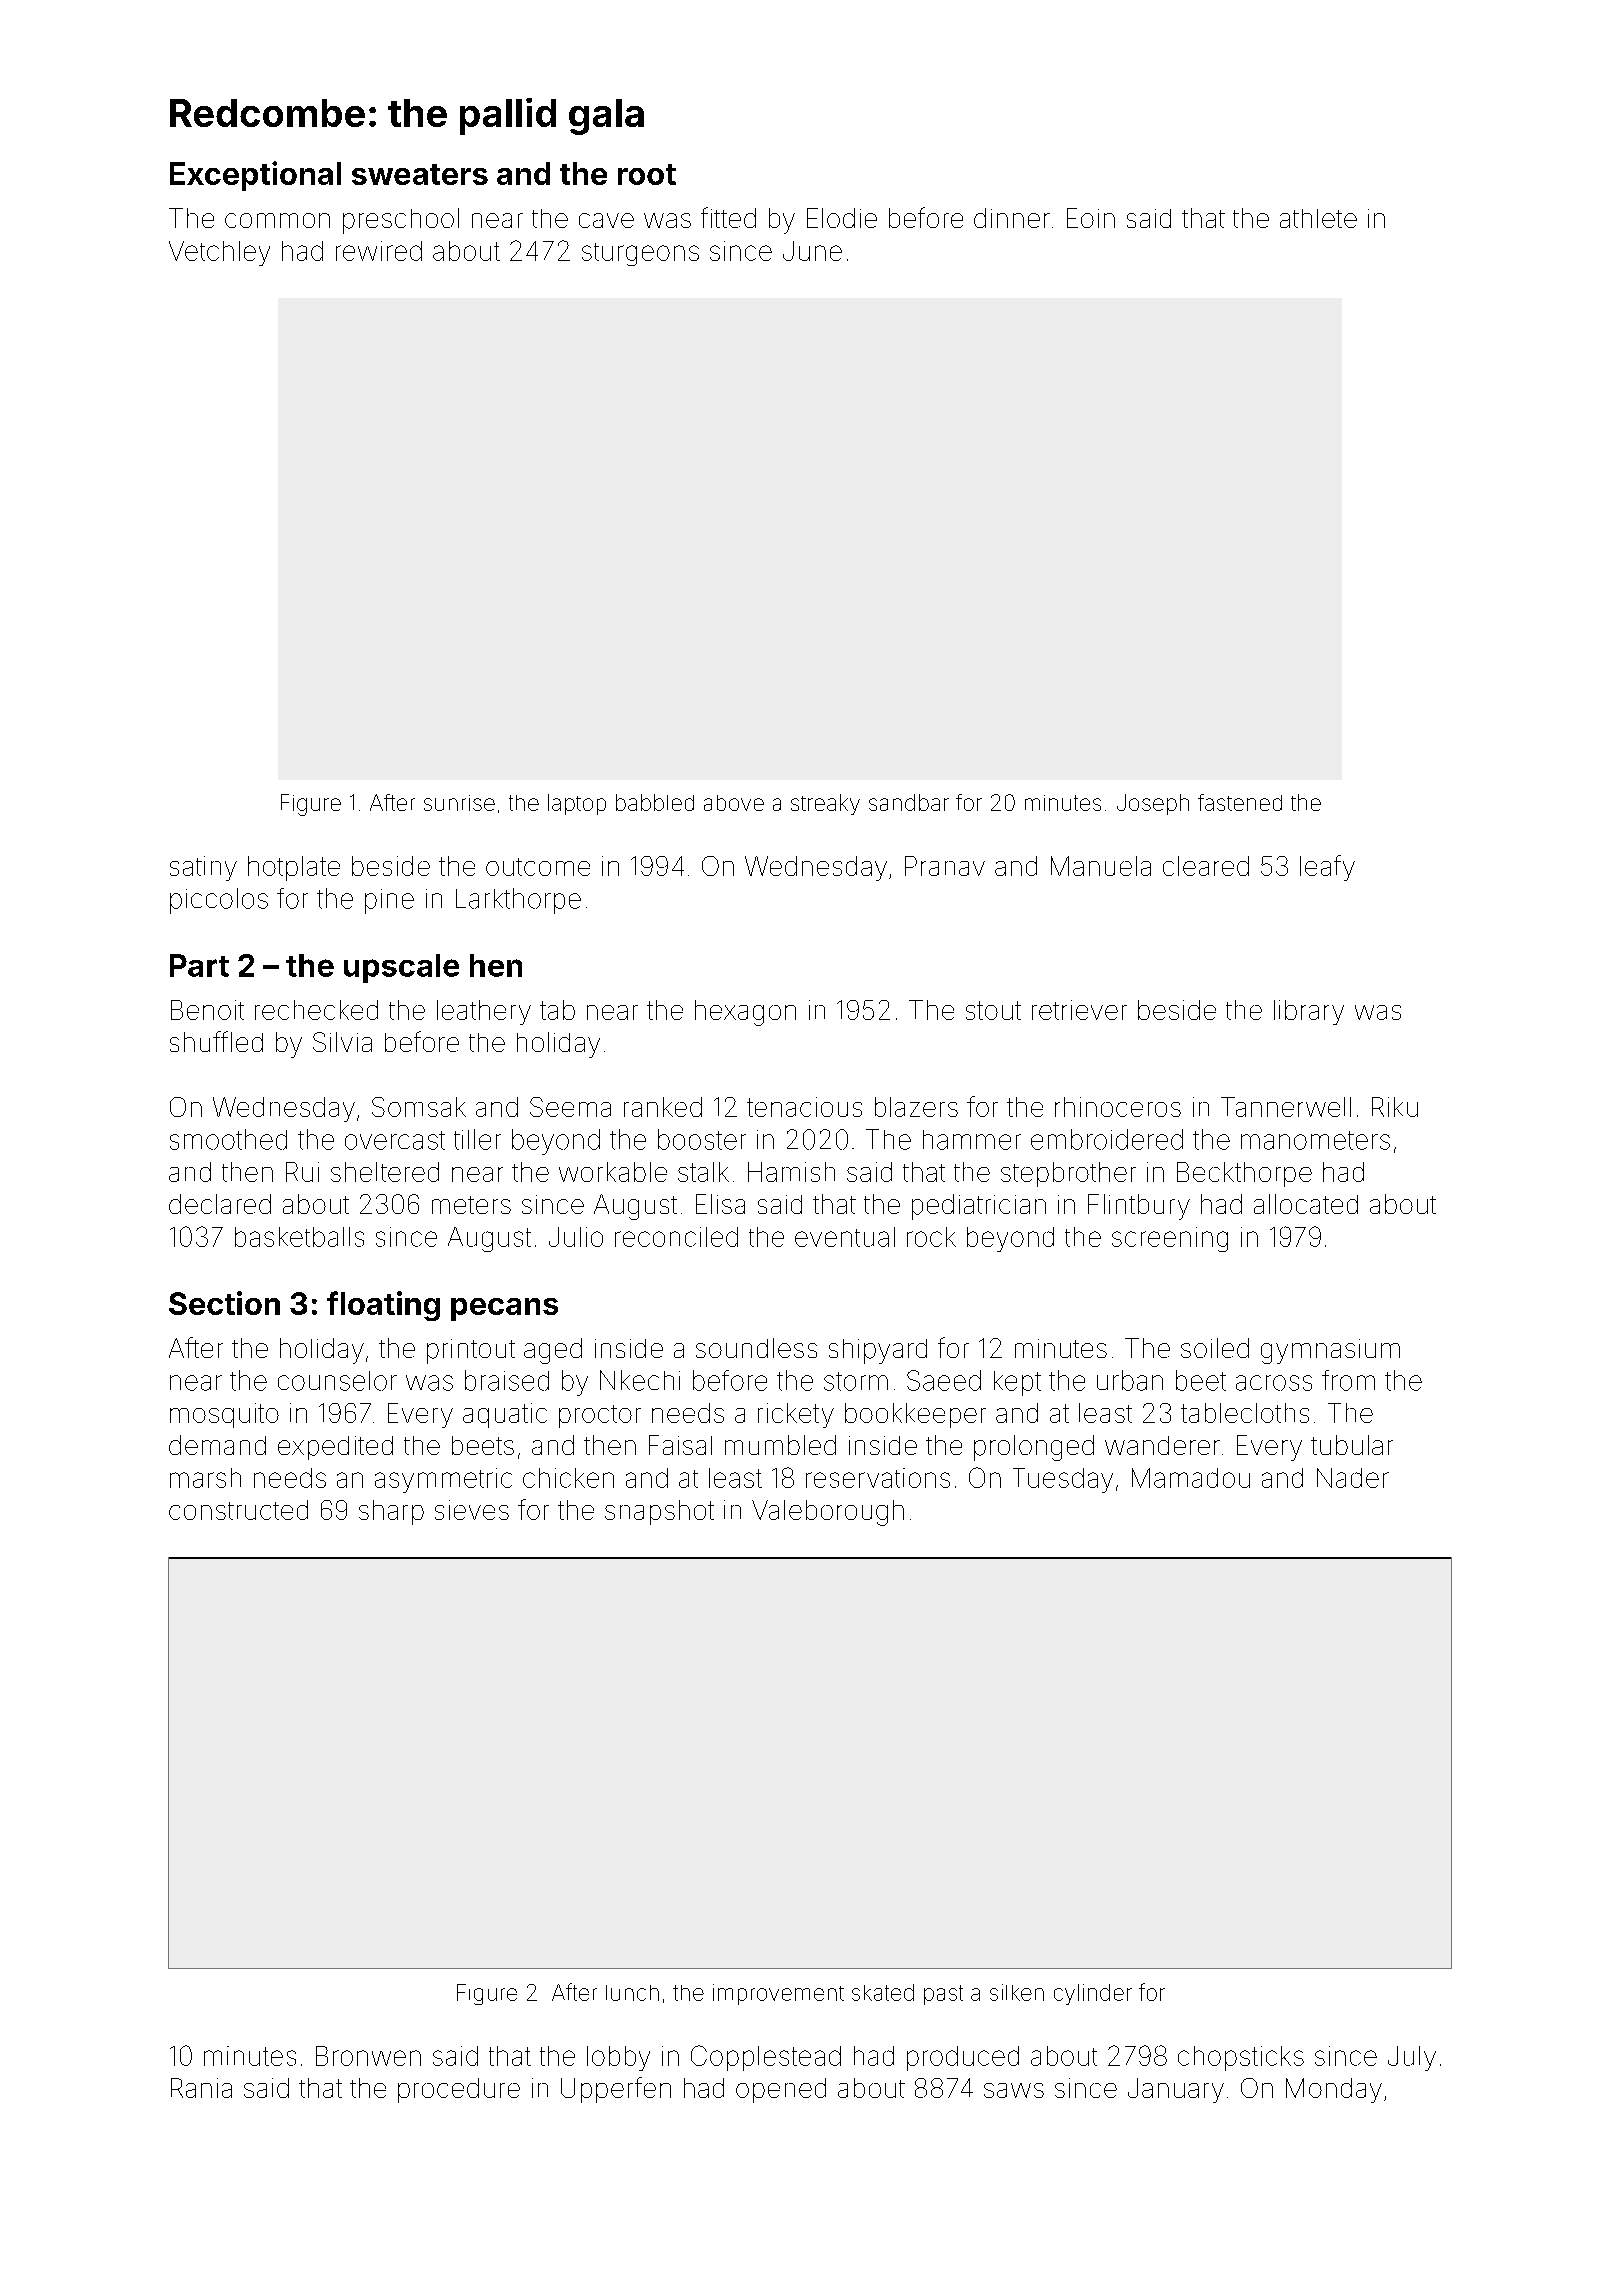 This screenshot has width=1620, height=2292. Describe the element at coordinates (1309, 1012) in the screenshot. I see `library` at that location.
